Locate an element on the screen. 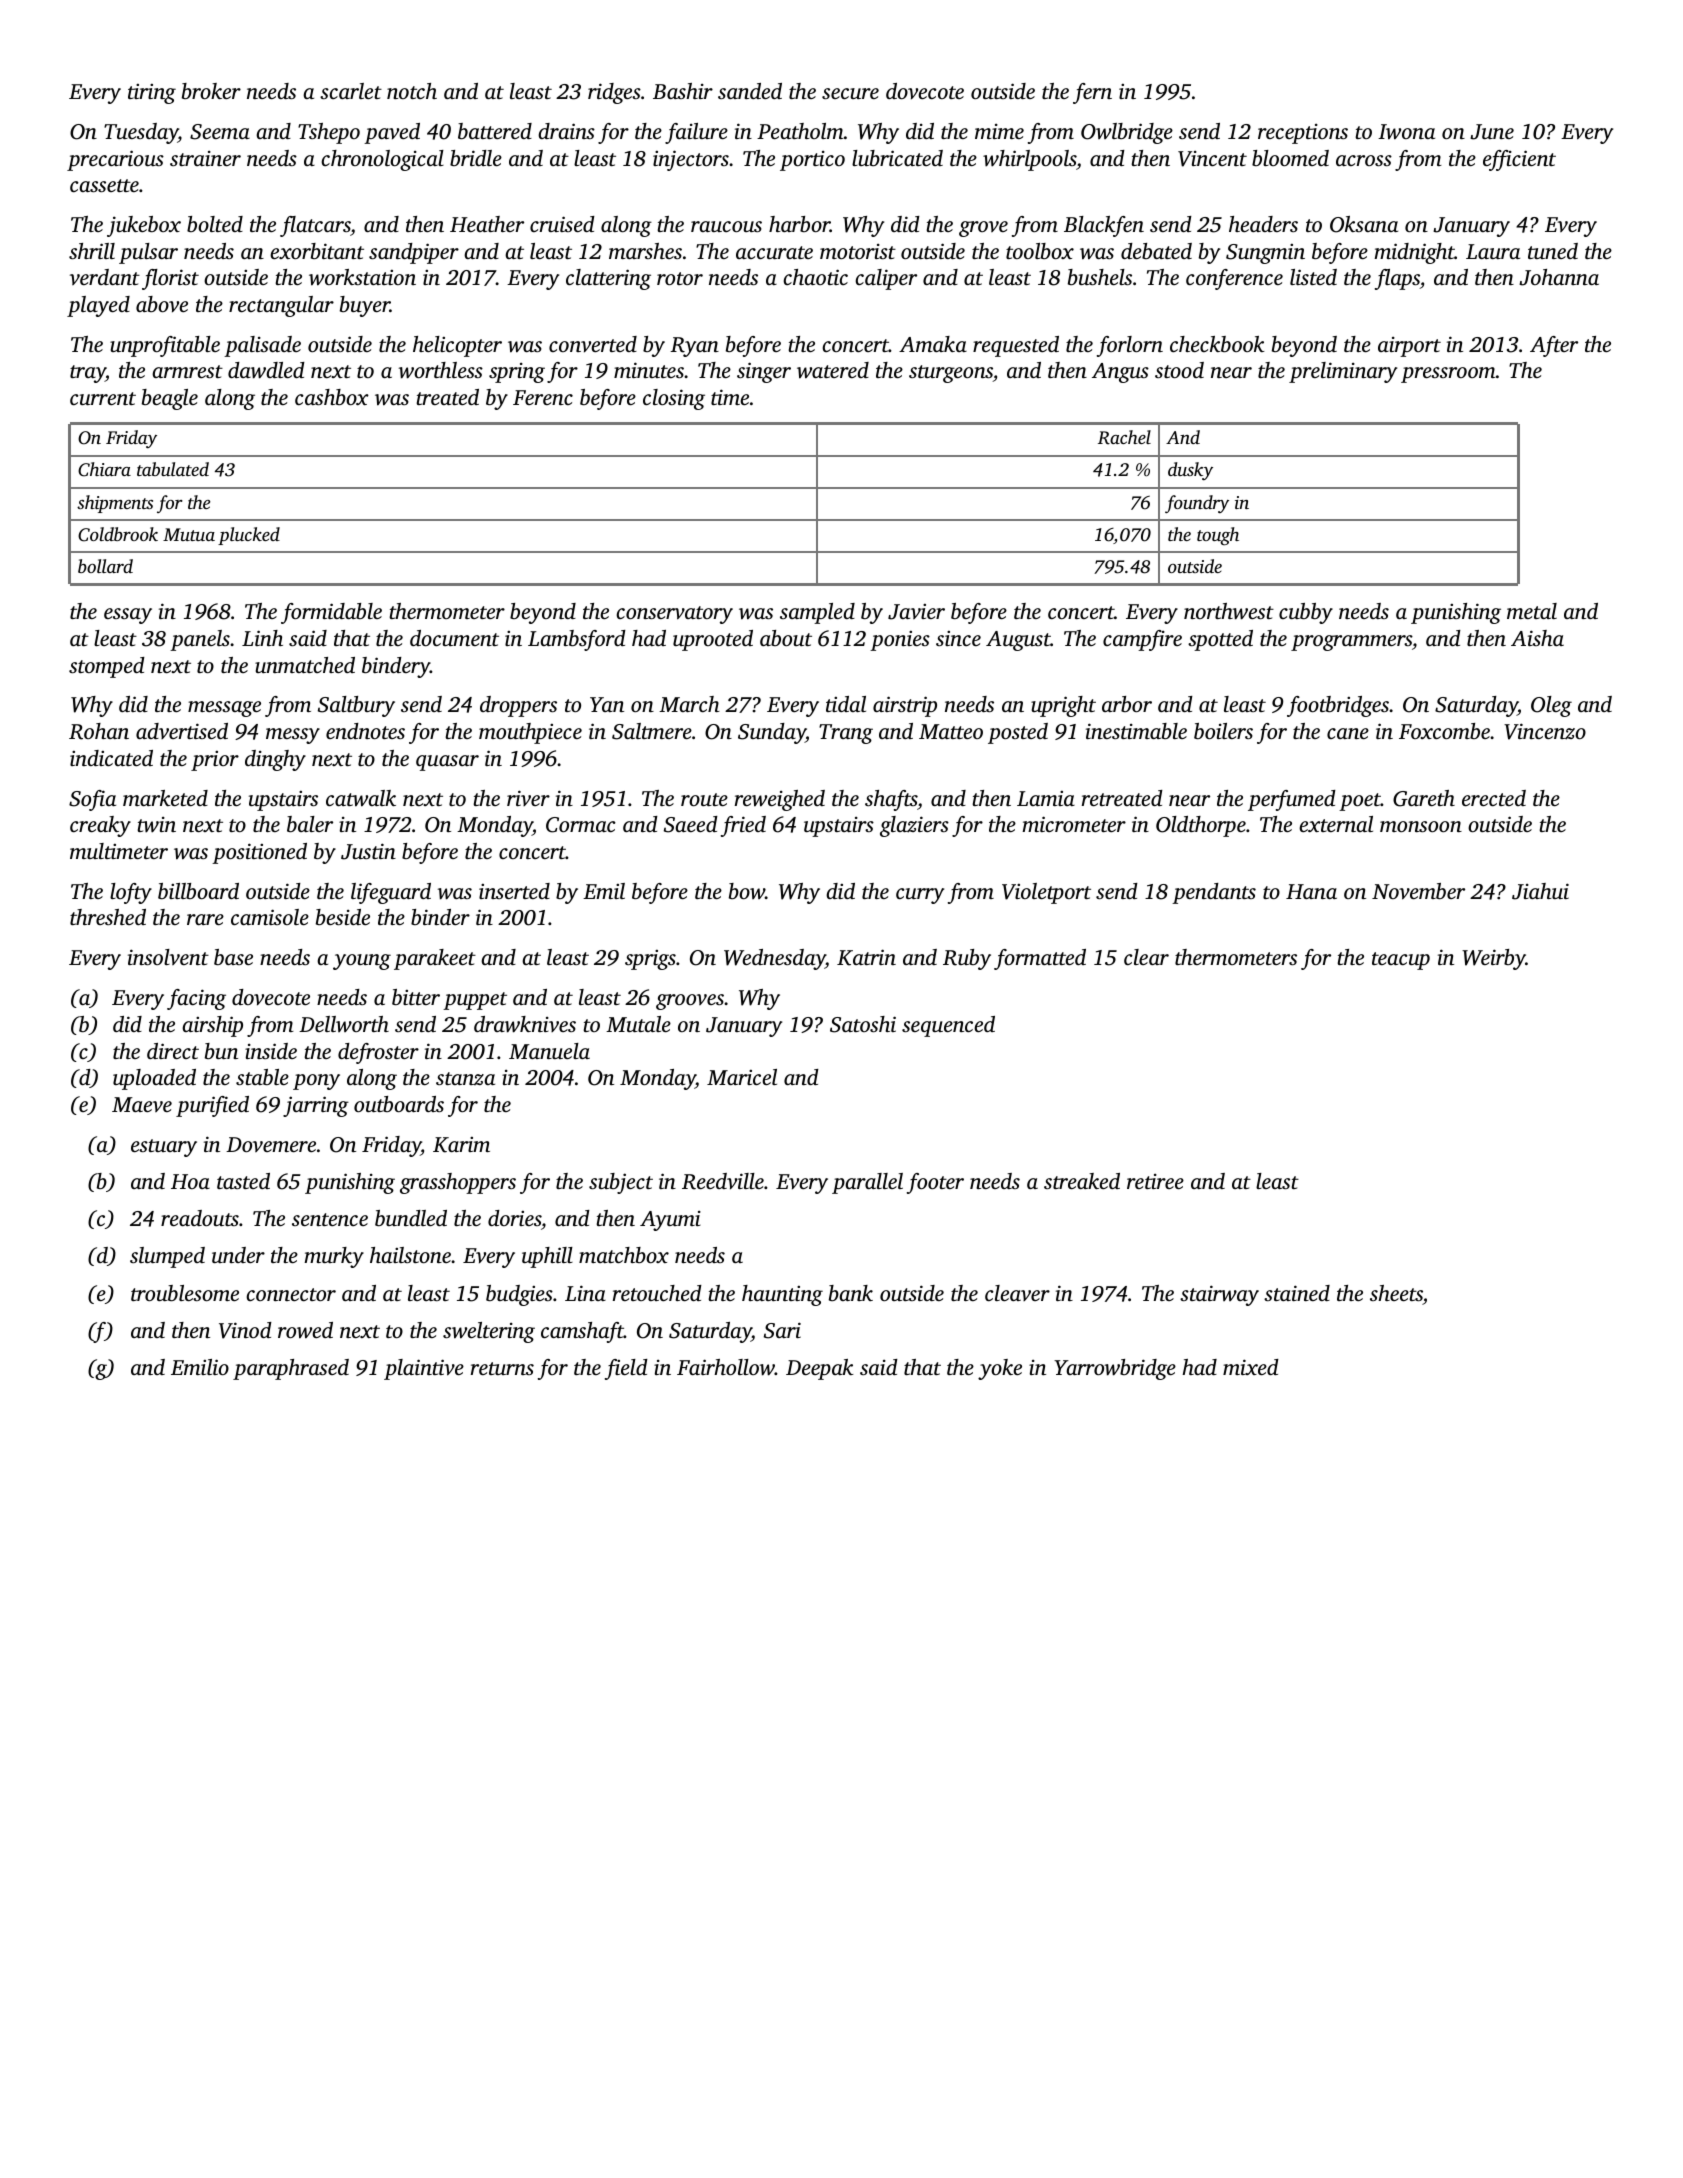 The width and height of the screenshot is (1683, 2178). June is located at coordinates (1492, 132).
